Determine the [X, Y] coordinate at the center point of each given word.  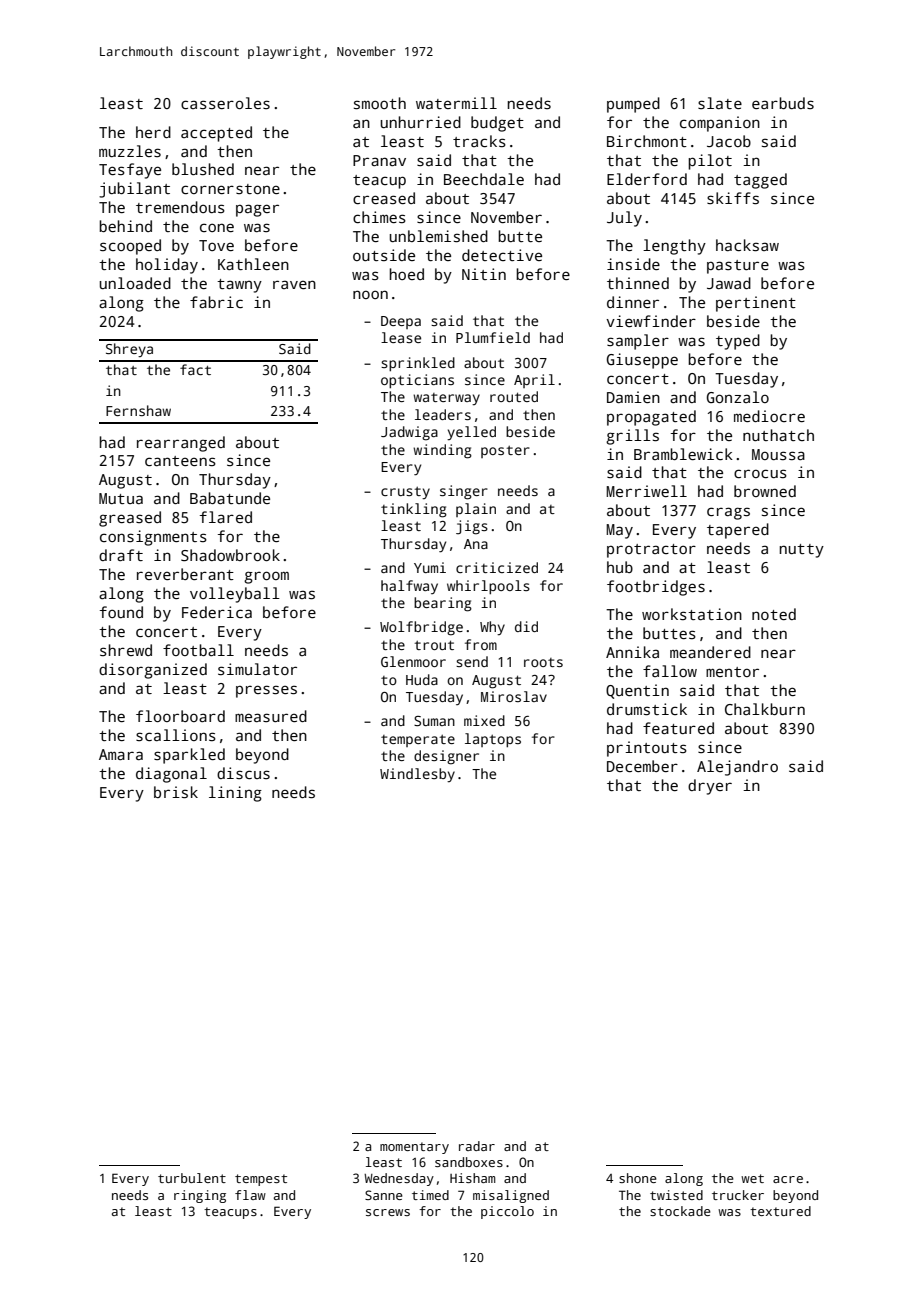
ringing [200, 1196]
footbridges [656, 588]
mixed [484, 720]
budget [497, 124]
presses [266, 691]
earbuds [783, 103]
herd [153, 132]
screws [388, 1212]
